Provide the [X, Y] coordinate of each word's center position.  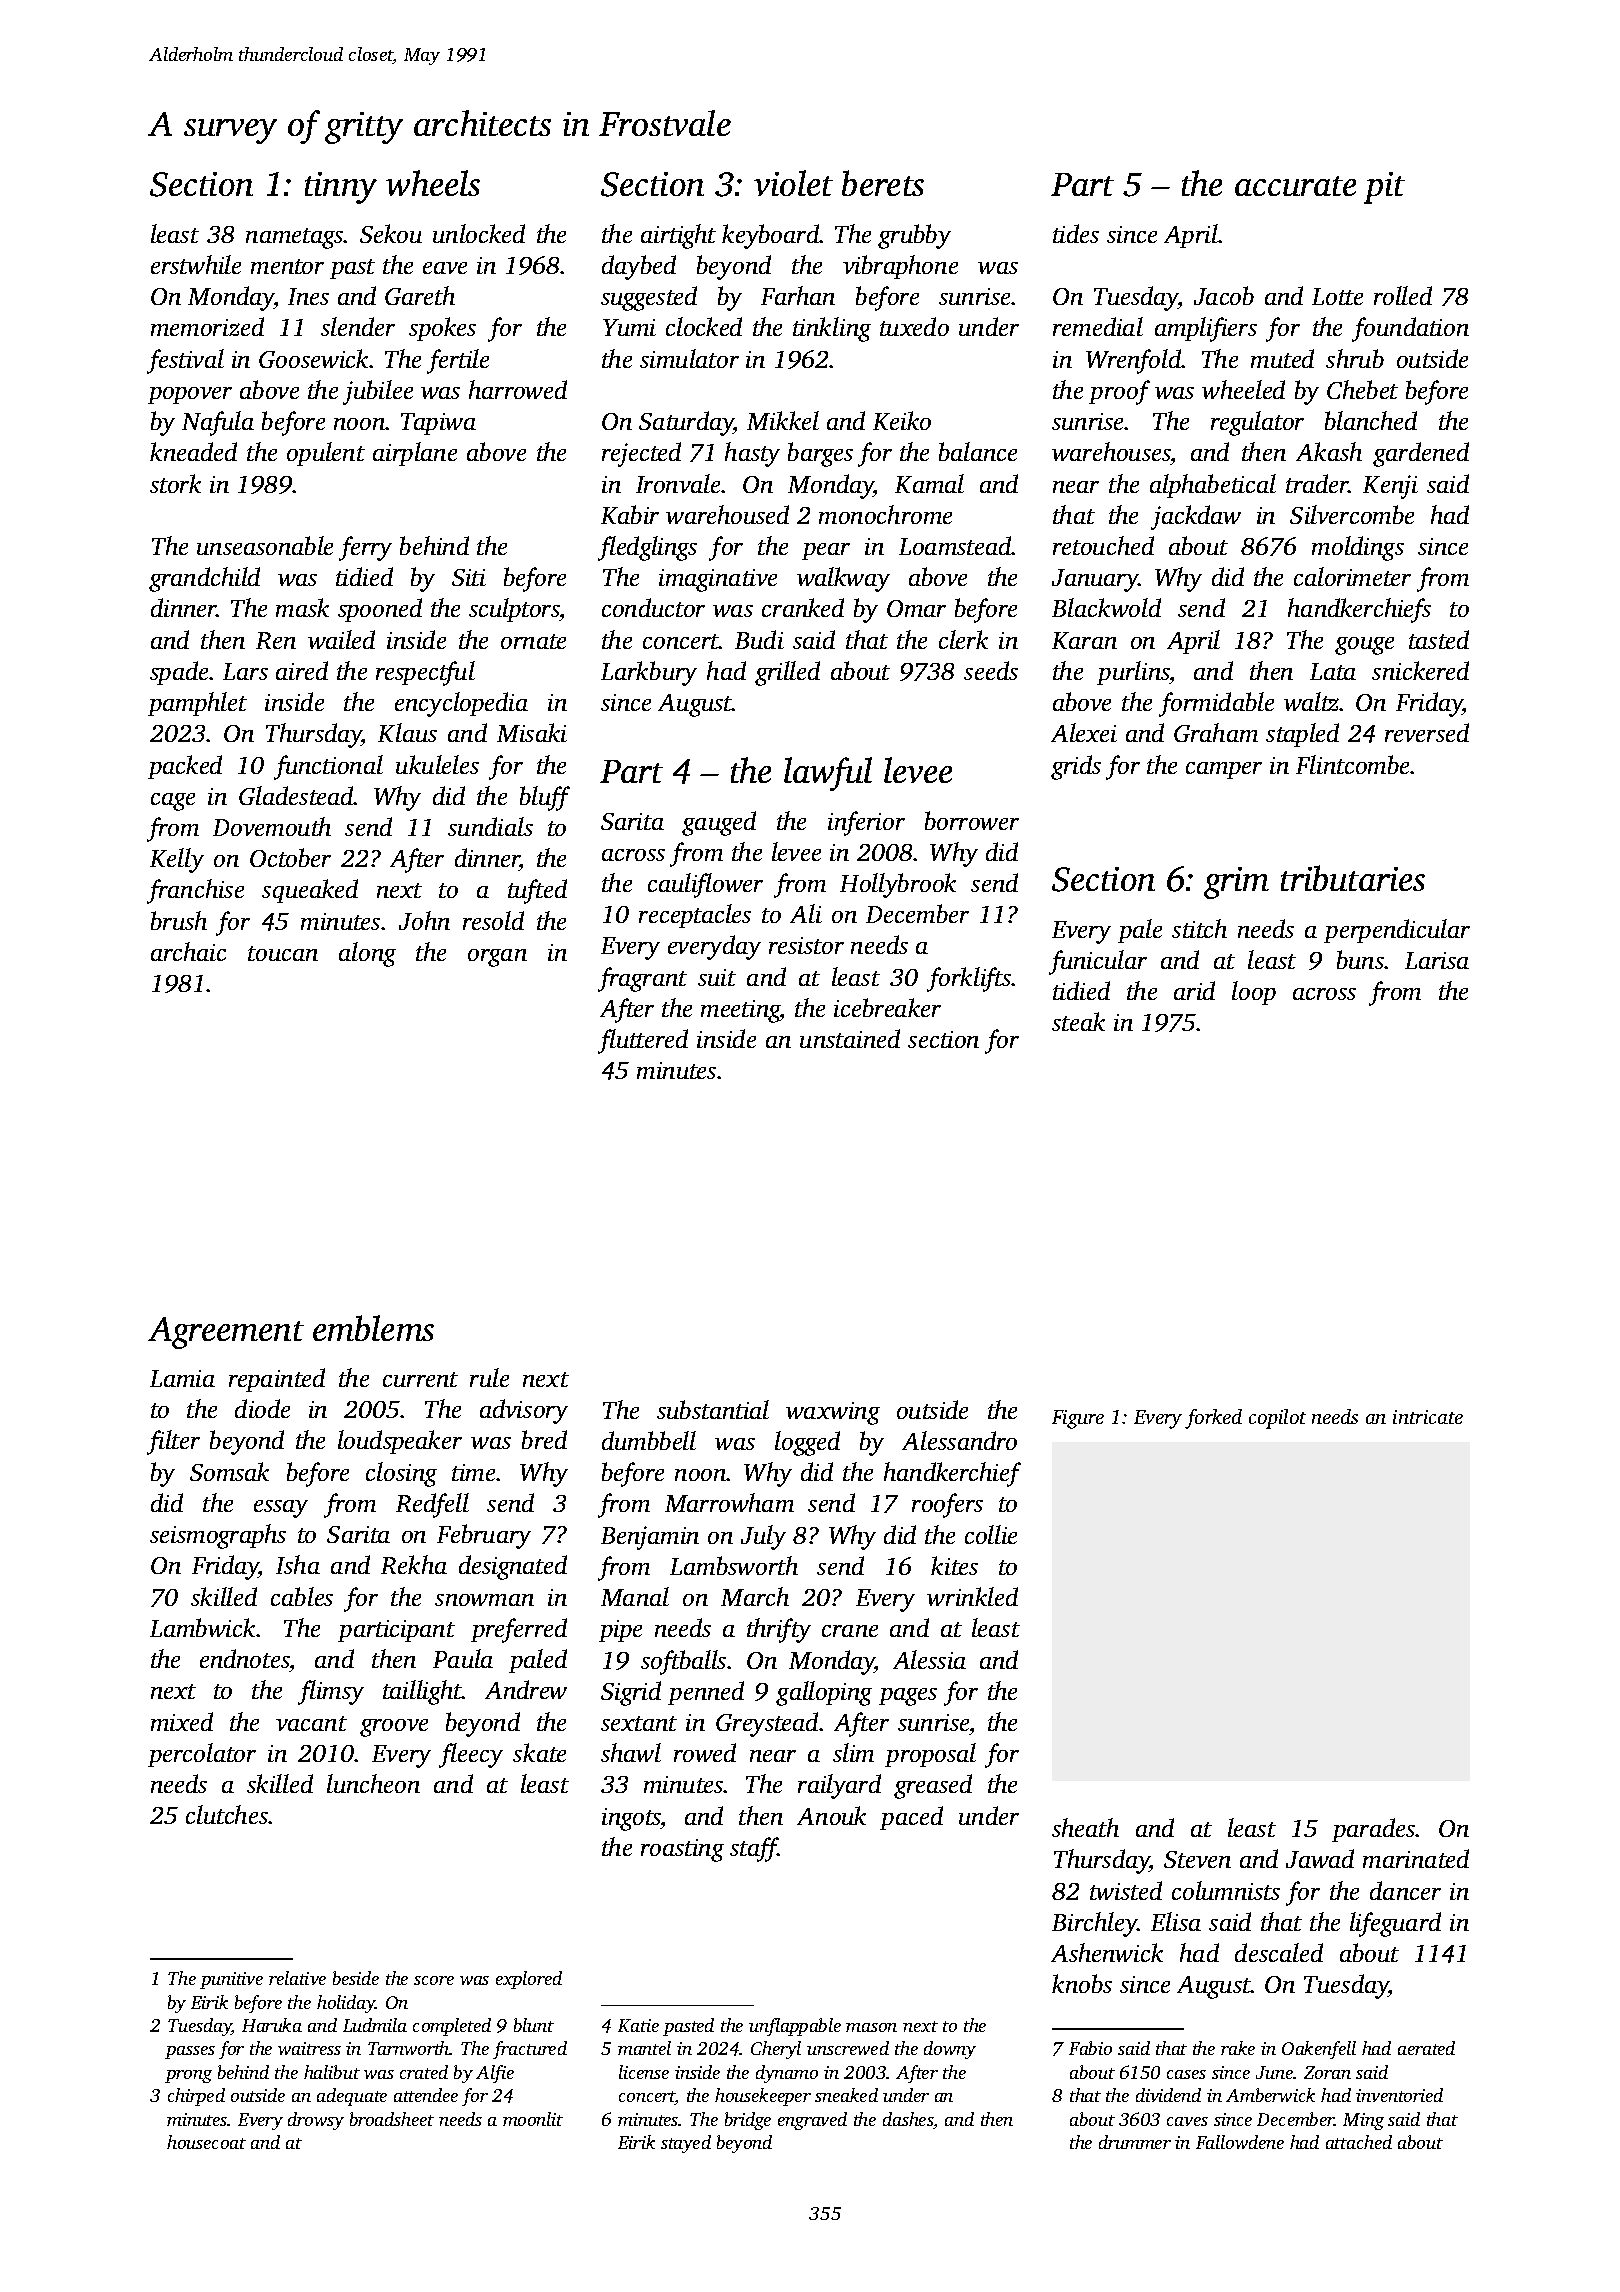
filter [173, 1442]
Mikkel [783, 420]
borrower [972, 820]
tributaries [1353, 878]
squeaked [310, 891]
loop [1254, 993]
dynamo [787, 2074]
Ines [308, 296]
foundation [1410, 329]
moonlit [533, 2119]
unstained [850, 1038]
